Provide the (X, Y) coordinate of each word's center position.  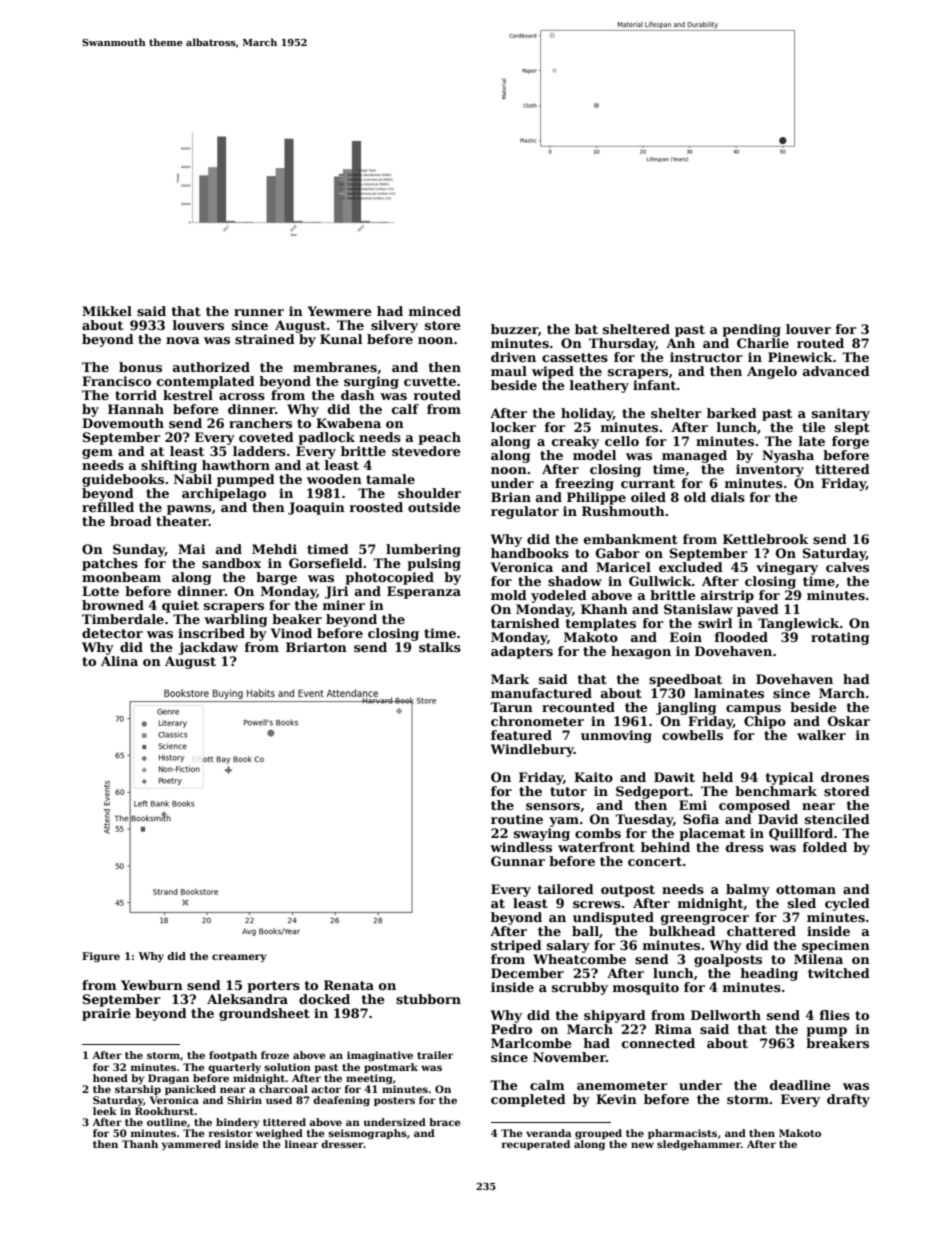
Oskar (849, 721)
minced (435, 311)
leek (105, 1111)
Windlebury (532, 750)
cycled (847, 904)
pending (751, 330)
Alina (119, 661)
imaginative (380, 1056)
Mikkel (107, 311)
